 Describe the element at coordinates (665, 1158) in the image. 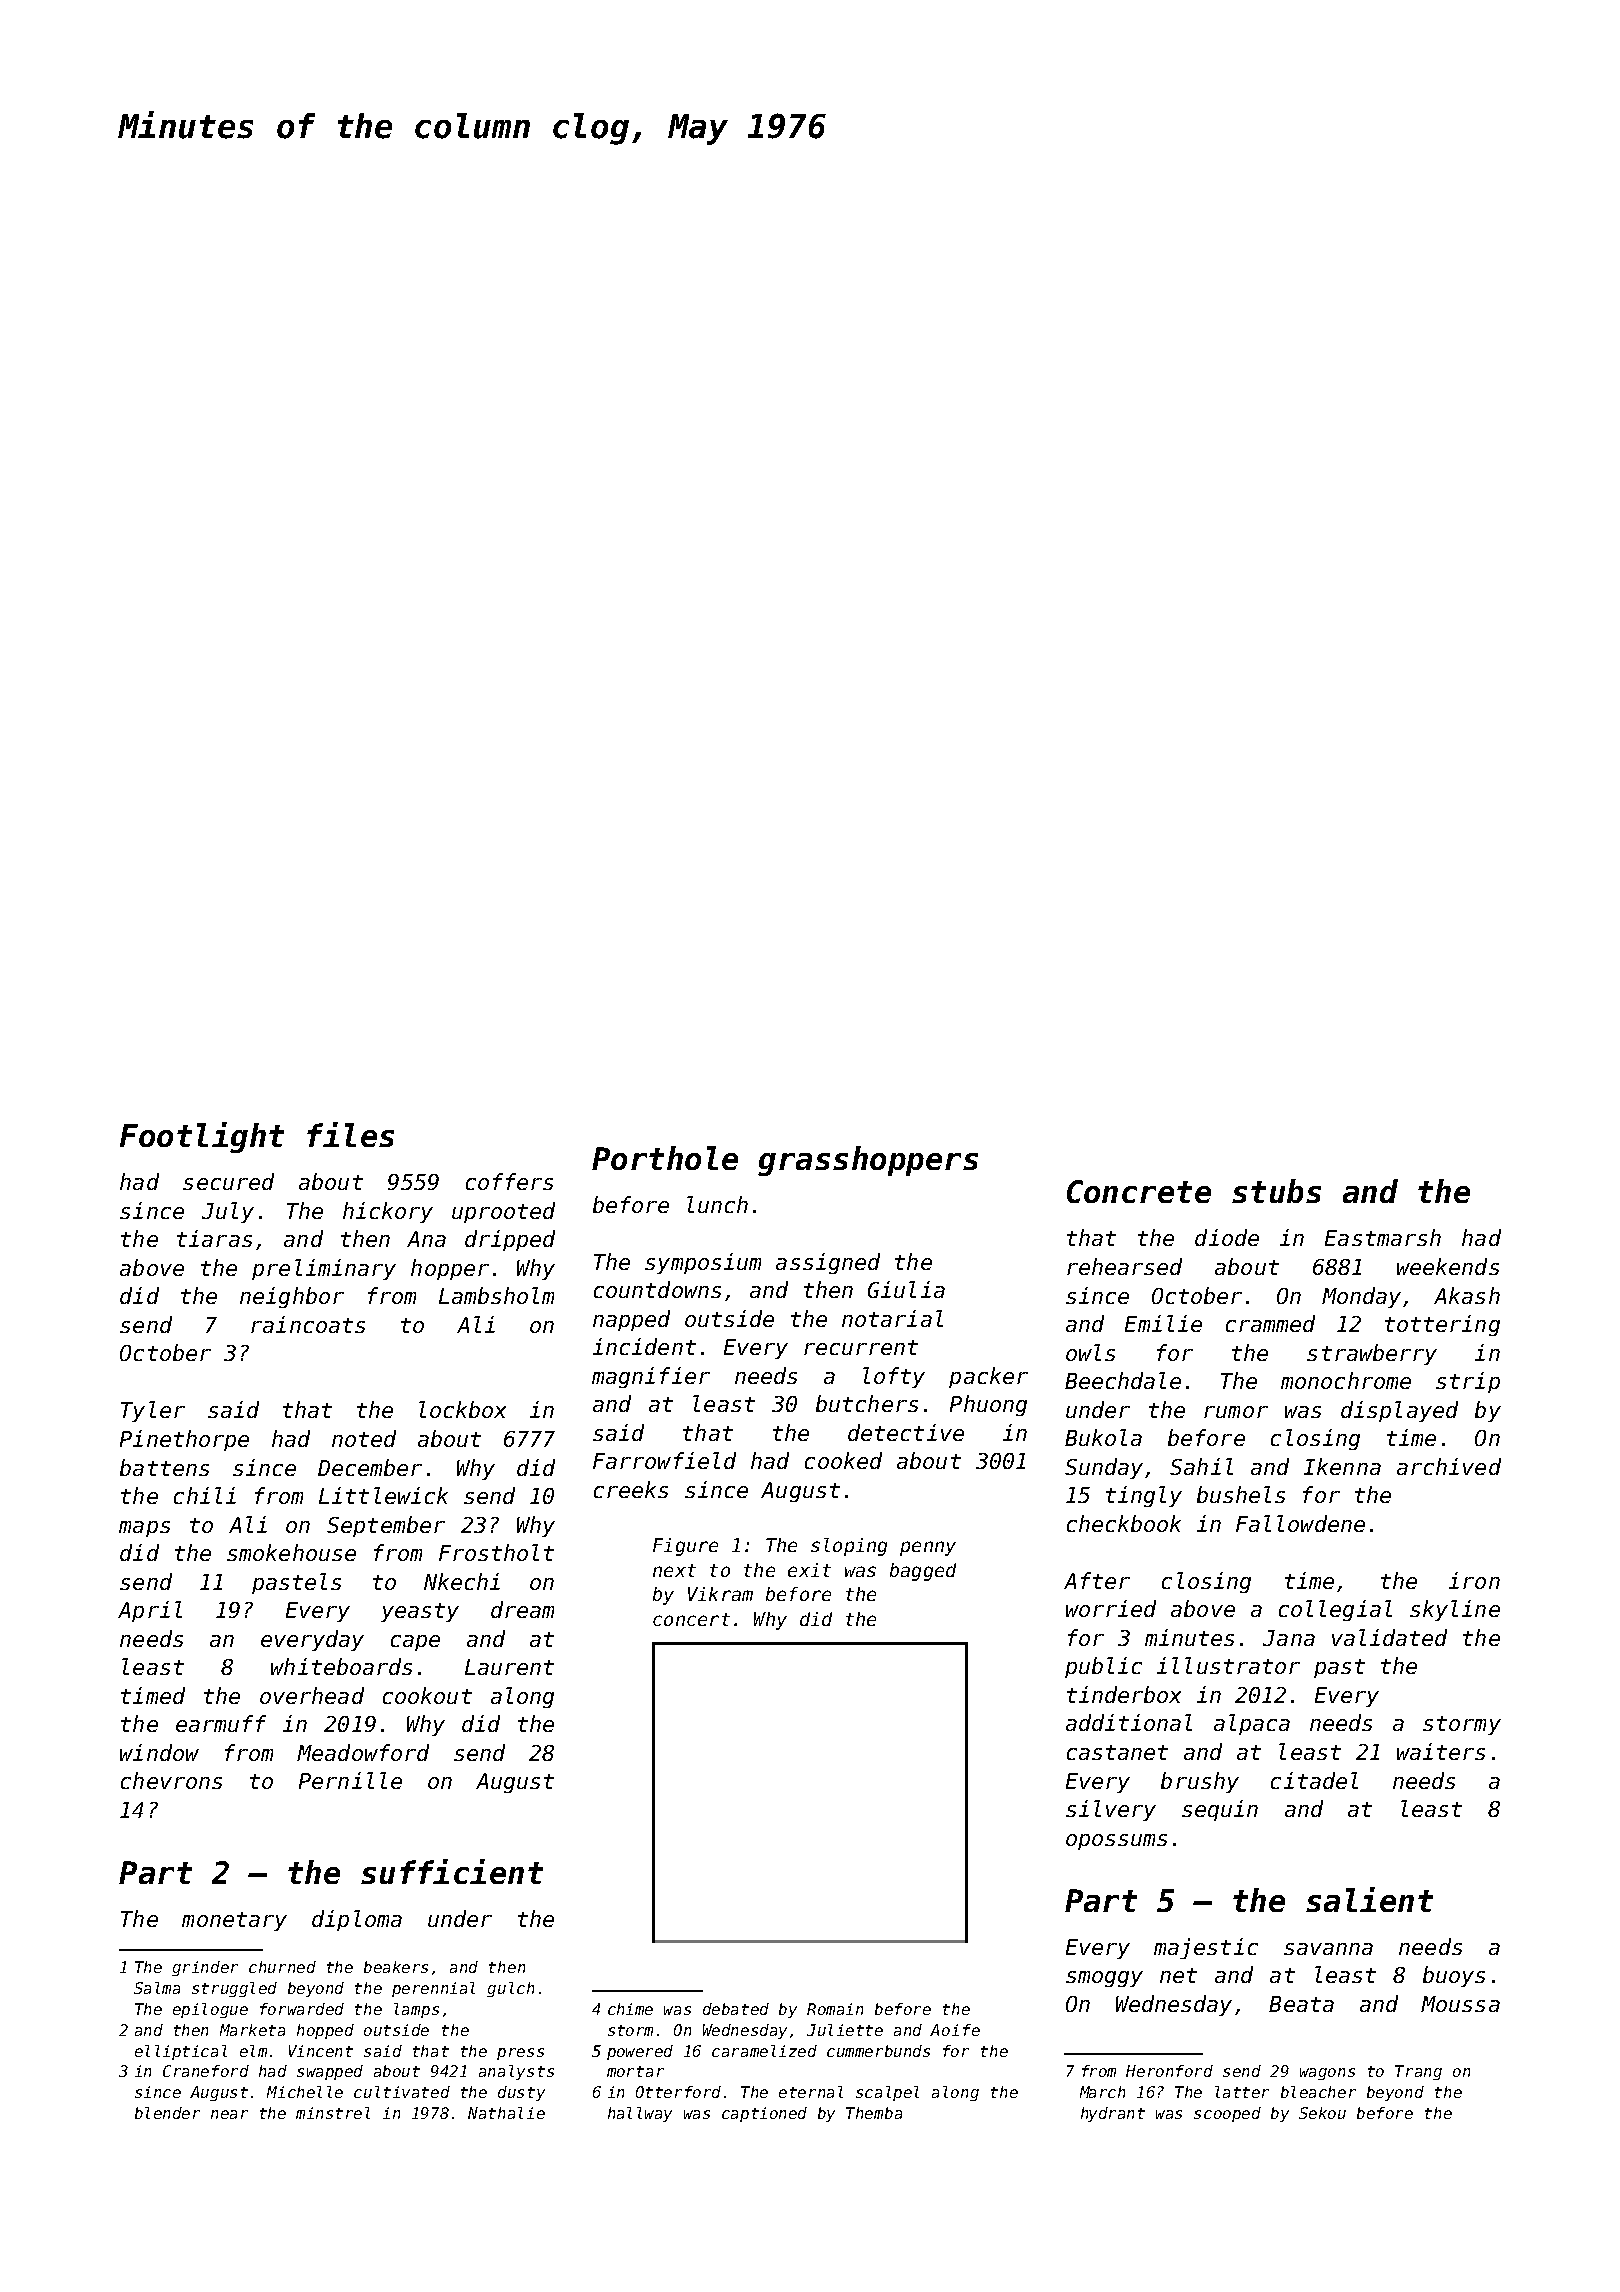

I see `Porthole` at that location.
